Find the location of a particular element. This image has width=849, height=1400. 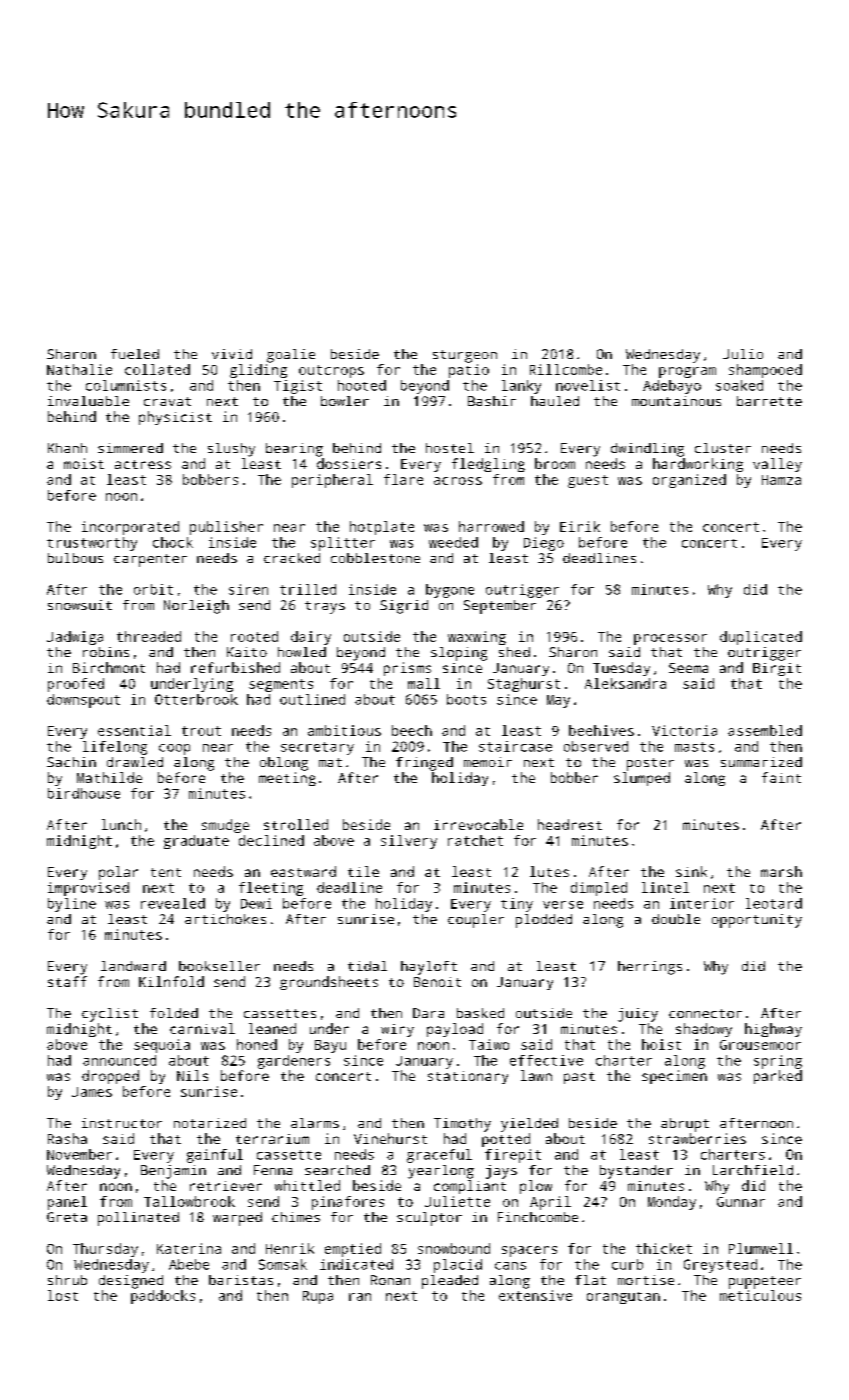

meticulous is located at coordinates (760, 1295).
